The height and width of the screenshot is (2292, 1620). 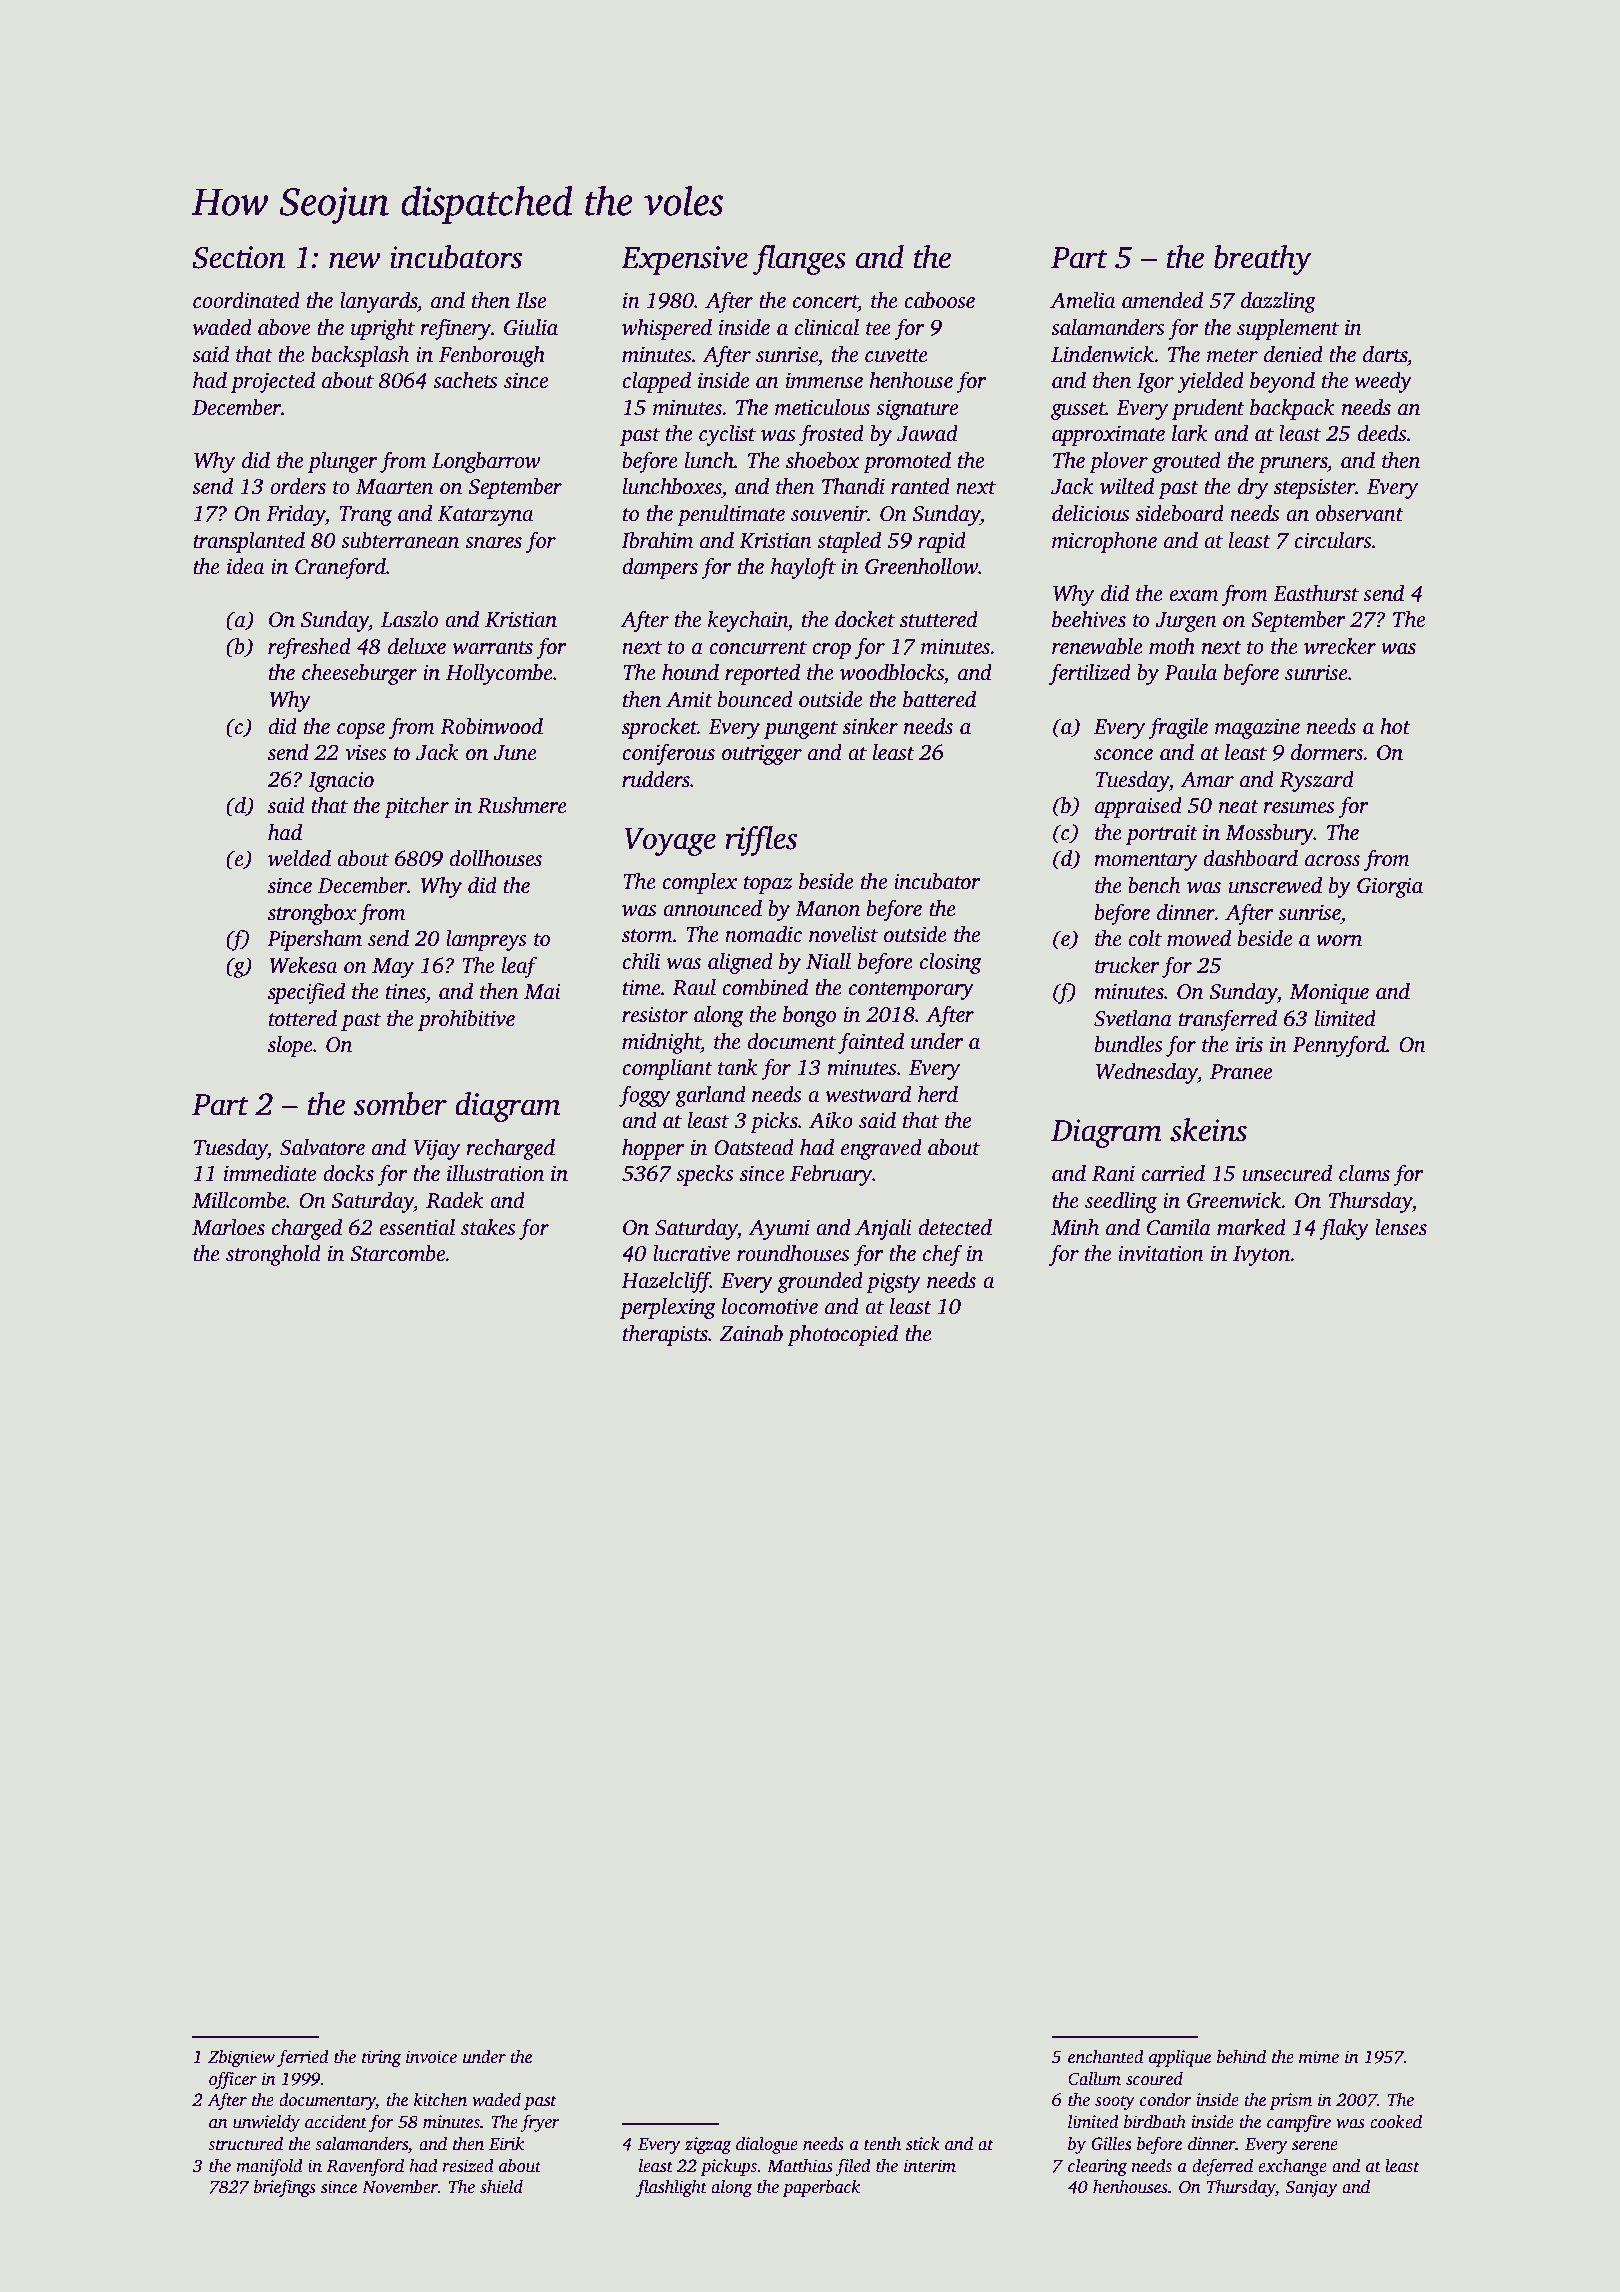 I want to click on interim, so click(x=930, y=2166).
